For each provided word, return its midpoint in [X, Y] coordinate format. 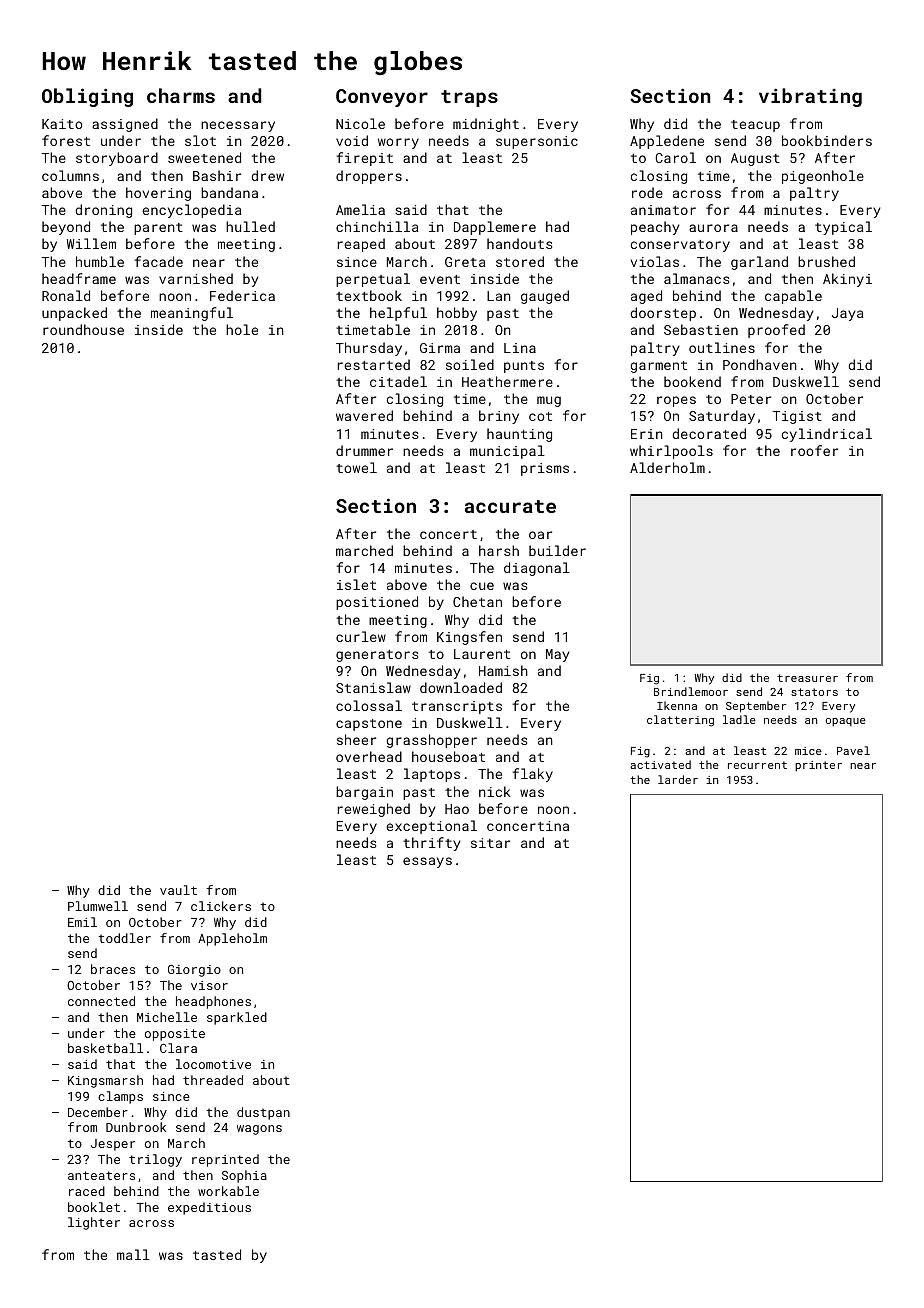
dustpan [263, 1113]
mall [133, 1254]
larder [678, 779]
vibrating [810, 97]
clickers [221, 906]
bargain [364, 793]
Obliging [87, 97]
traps [469, 98]
